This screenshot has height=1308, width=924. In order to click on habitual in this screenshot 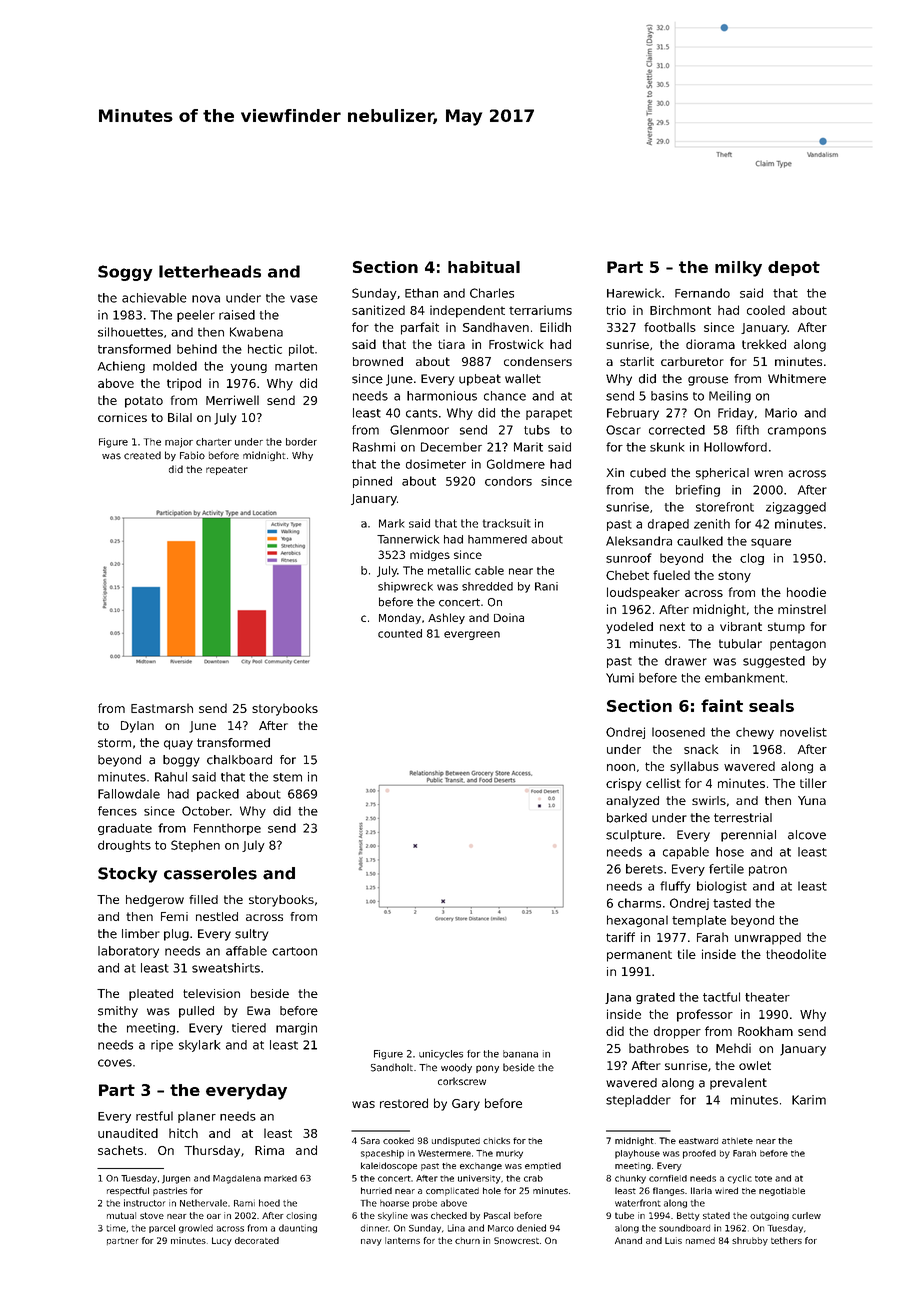, I will do `click(484, 267)`.
